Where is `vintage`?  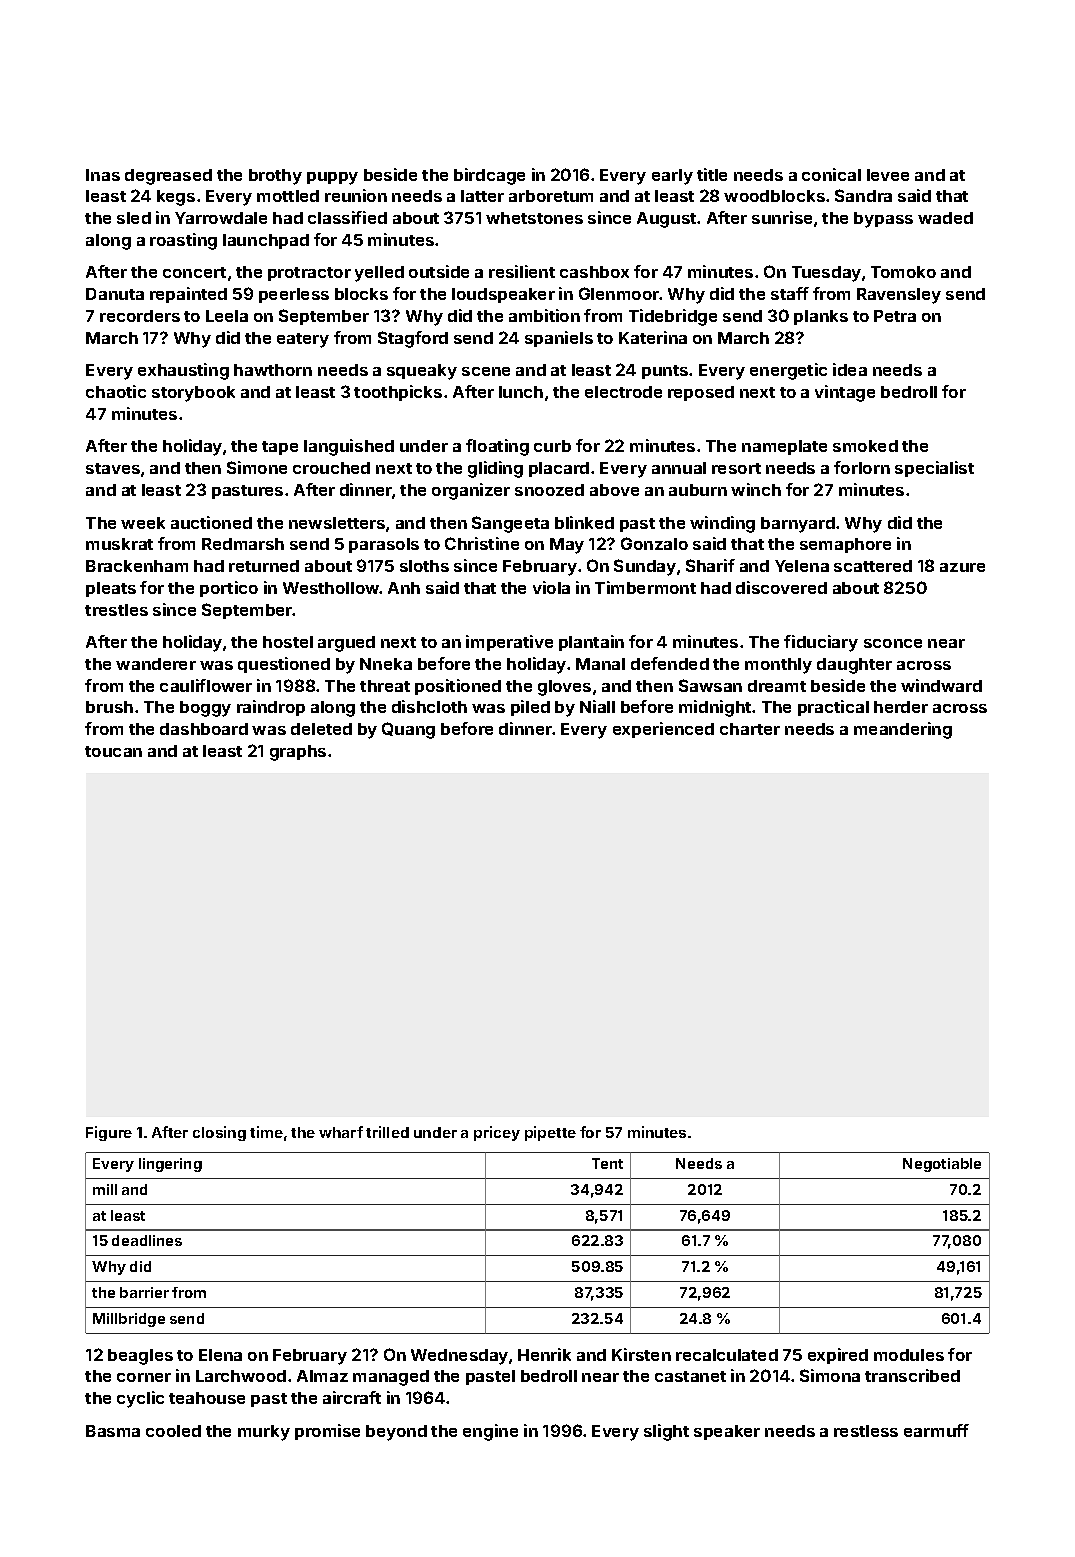 vintage is located at coordinates (845, 393).
